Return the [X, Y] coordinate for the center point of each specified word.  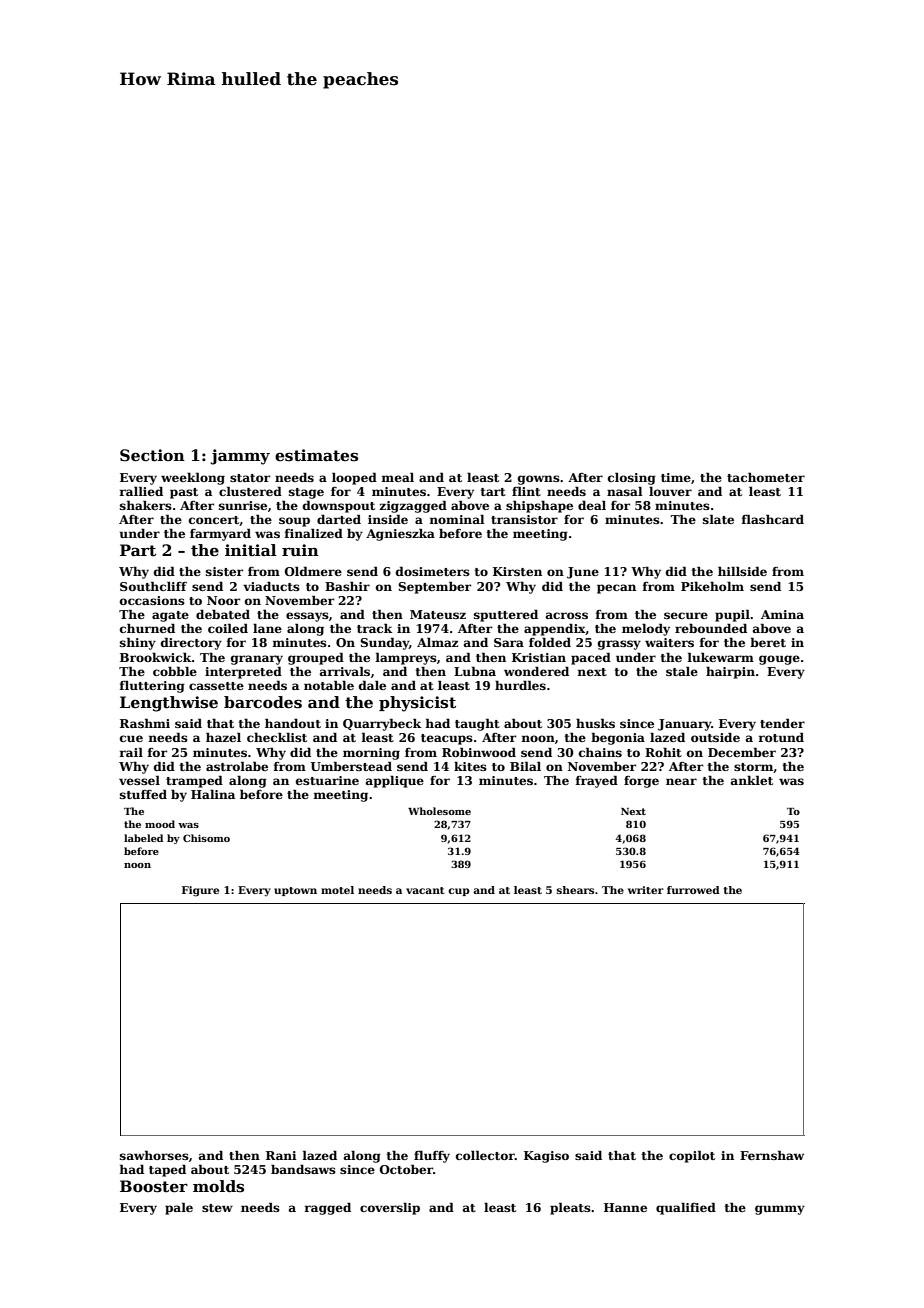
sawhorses [154, 1155]
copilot [692, 1156]
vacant [425, 890]
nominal [457, 519]
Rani [281, 1155]
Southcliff [153, 586]
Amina [782, 614]
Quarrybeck [382, 724]
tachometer [766, 477]
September [434, 587]
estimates [316, 455]
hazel [223, 737]
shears [575, 890]
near [681, 781]
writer [646, 890]
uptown [295, 891]
